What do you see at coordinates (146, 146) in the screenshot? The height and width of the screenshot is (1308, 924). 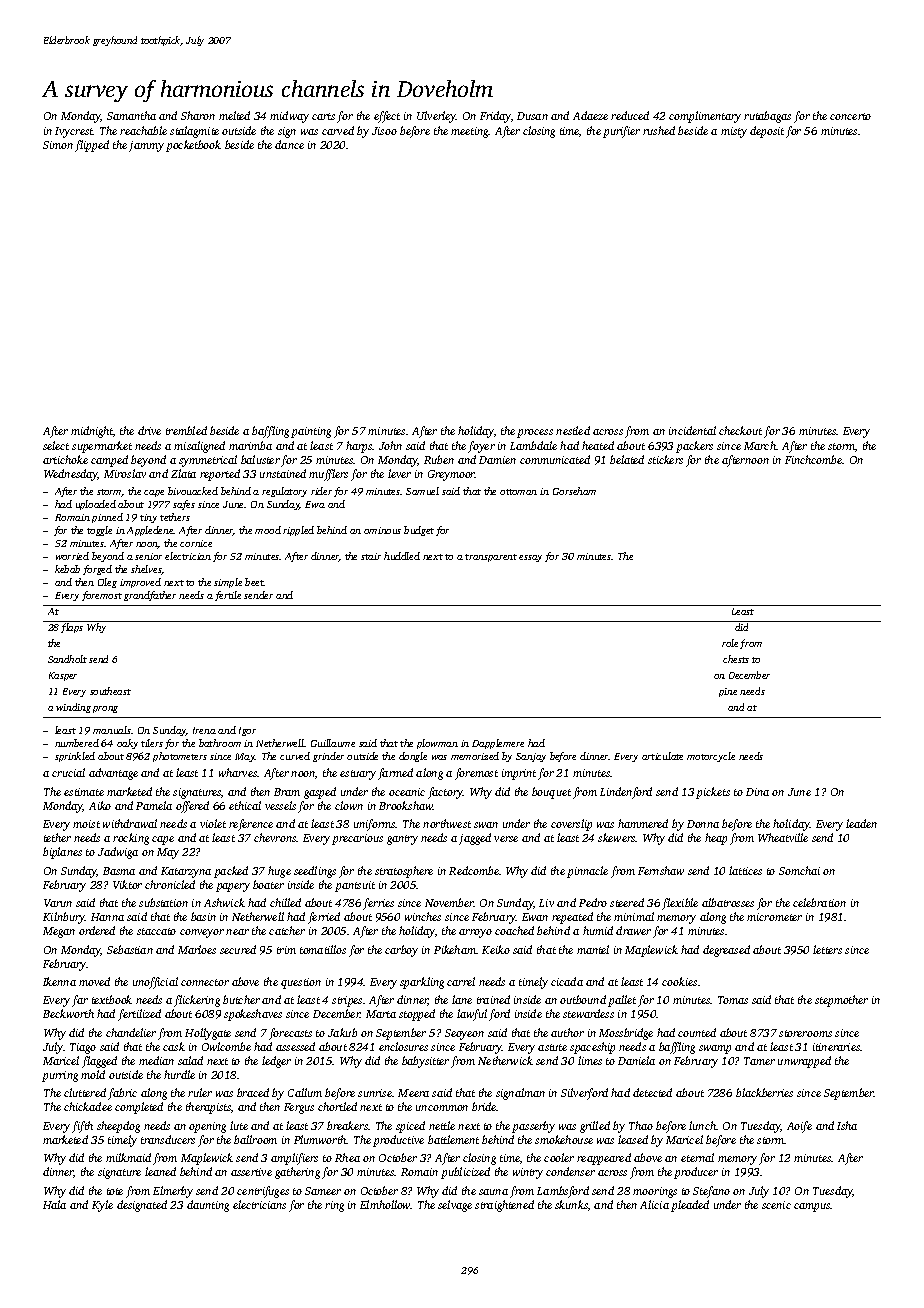 I see `jammy` at bounding box center [146, 146].
